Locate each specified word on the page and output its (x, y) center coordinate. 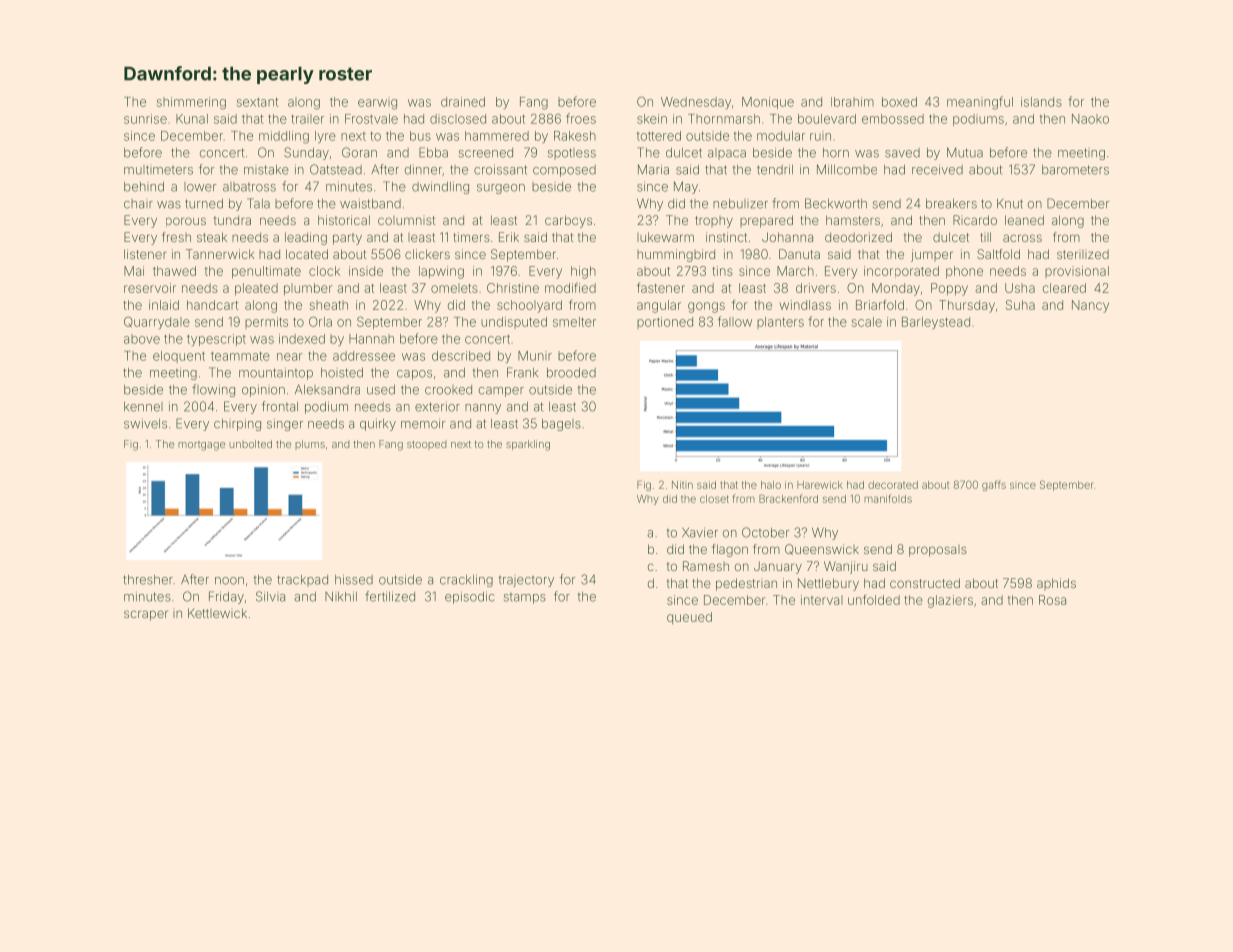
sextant (258, 102)
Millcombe (847, 169)
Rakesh (575, 136)
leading (306, 238)
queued (689, 618)
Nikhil (341, 596)
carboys (568, 221)
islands (1041, 102)
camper (501, 392)
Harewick (820, 485)
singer (285, 425)
